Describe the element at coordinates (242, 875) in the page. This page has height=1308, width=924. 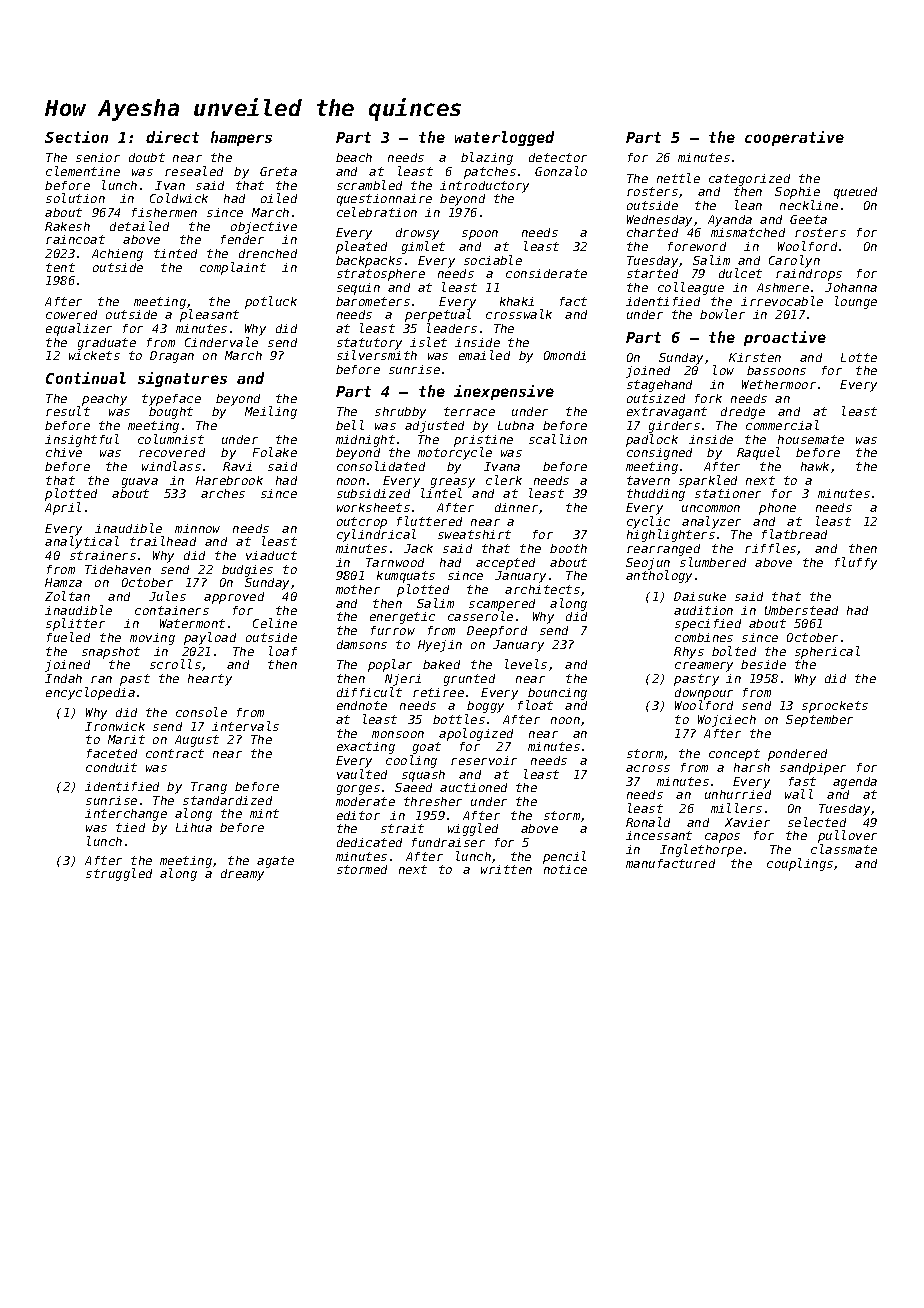
I see `dreamy` at that location.
